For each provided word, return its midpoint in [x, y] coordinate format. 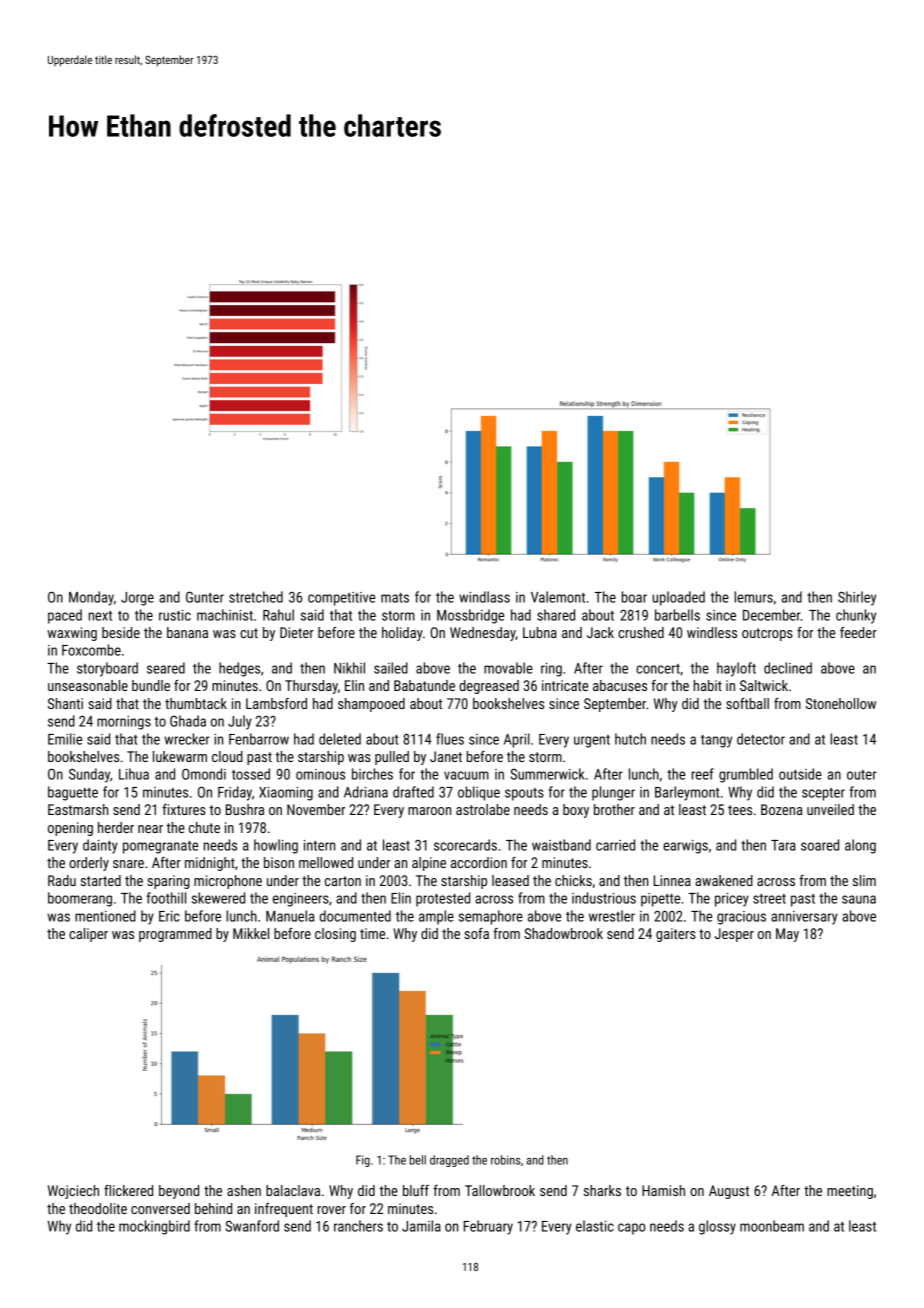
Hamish [663, 1190]
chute [204, 827]
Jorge [137, 599]
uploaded [678, 598]
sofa [476, 933]
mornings [124, 723]
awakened [724, 880]
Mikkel [251, 933]
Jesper [734, 935]
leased [510, 880]
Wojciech [73, 1192]
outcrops [767, 634]
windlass [484, 597]
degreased [489, 687]
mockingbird [154, 1227]
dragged [449, 1161]
